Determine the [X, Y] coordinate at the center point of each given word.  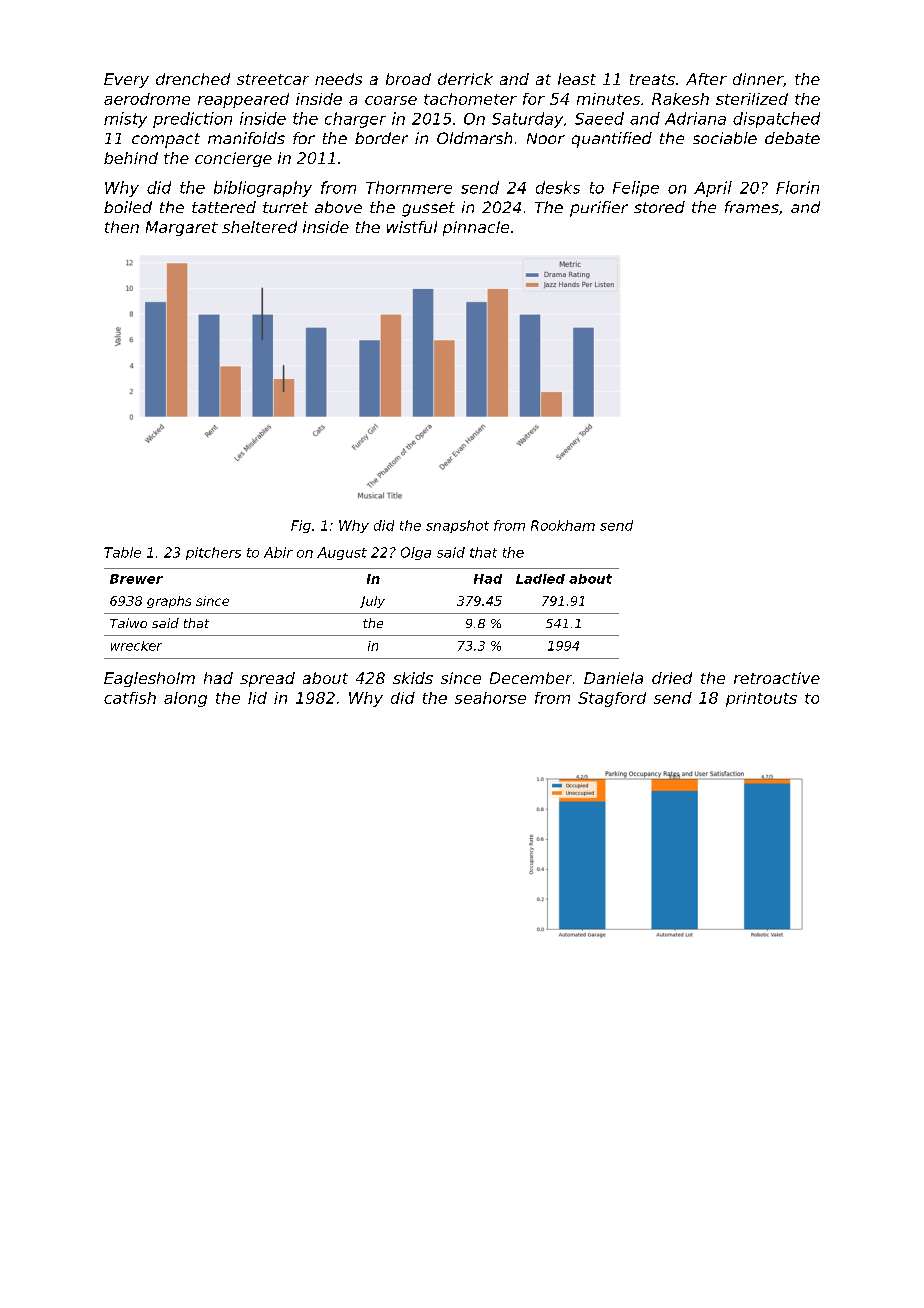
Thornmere [409, 187]
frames [752, 207]
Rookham [563, 525]
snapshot [457, 526]
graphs [169, 602]
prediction [192, 120]
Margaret [182, 228]
